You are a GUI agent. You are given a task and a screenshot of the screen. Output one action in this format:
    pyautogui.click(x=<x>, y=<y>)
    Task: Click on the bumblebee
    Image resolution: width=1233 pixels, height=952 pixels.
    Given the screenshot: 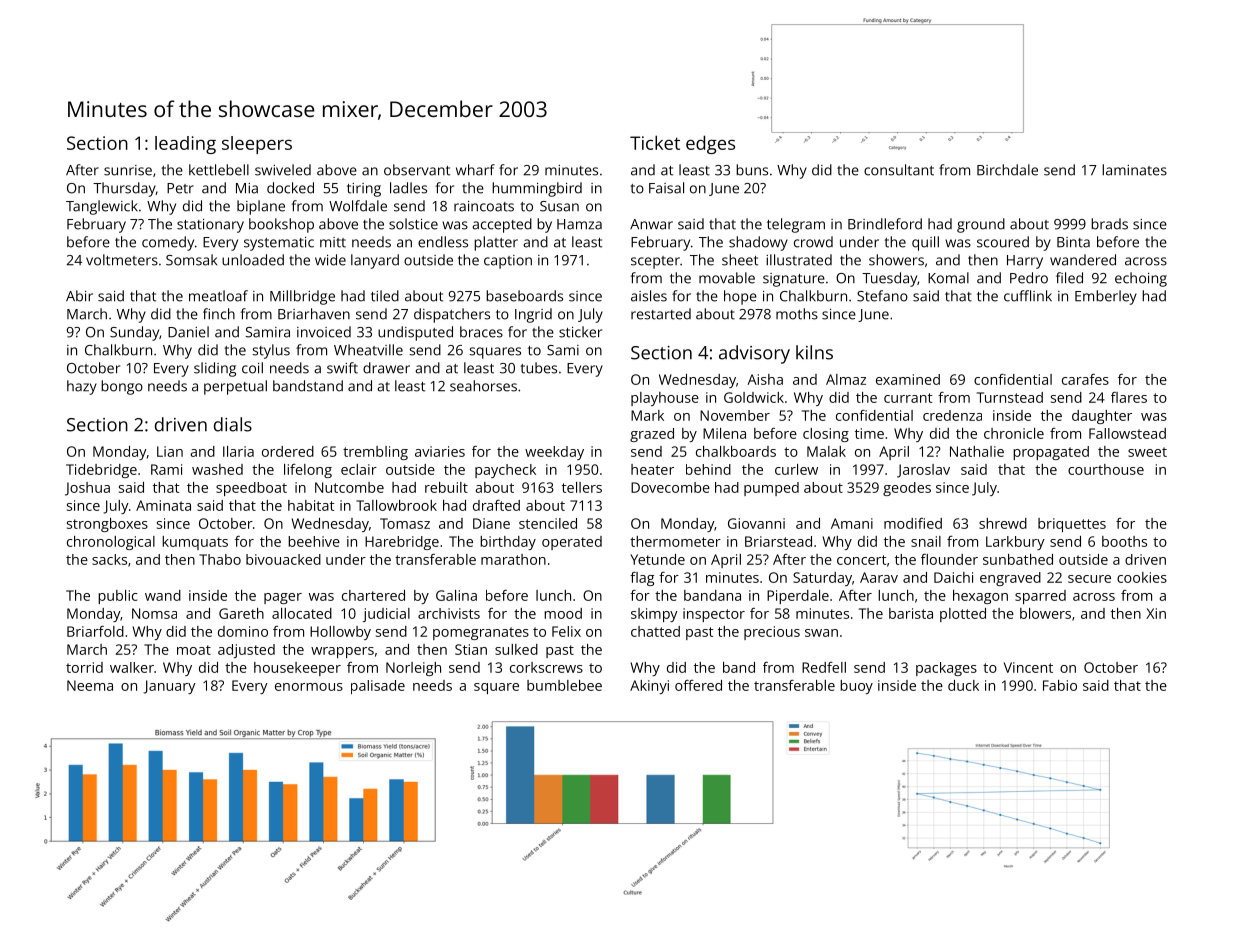 What is the action you would take?
    pyautogui.click(x=564, y=685)
